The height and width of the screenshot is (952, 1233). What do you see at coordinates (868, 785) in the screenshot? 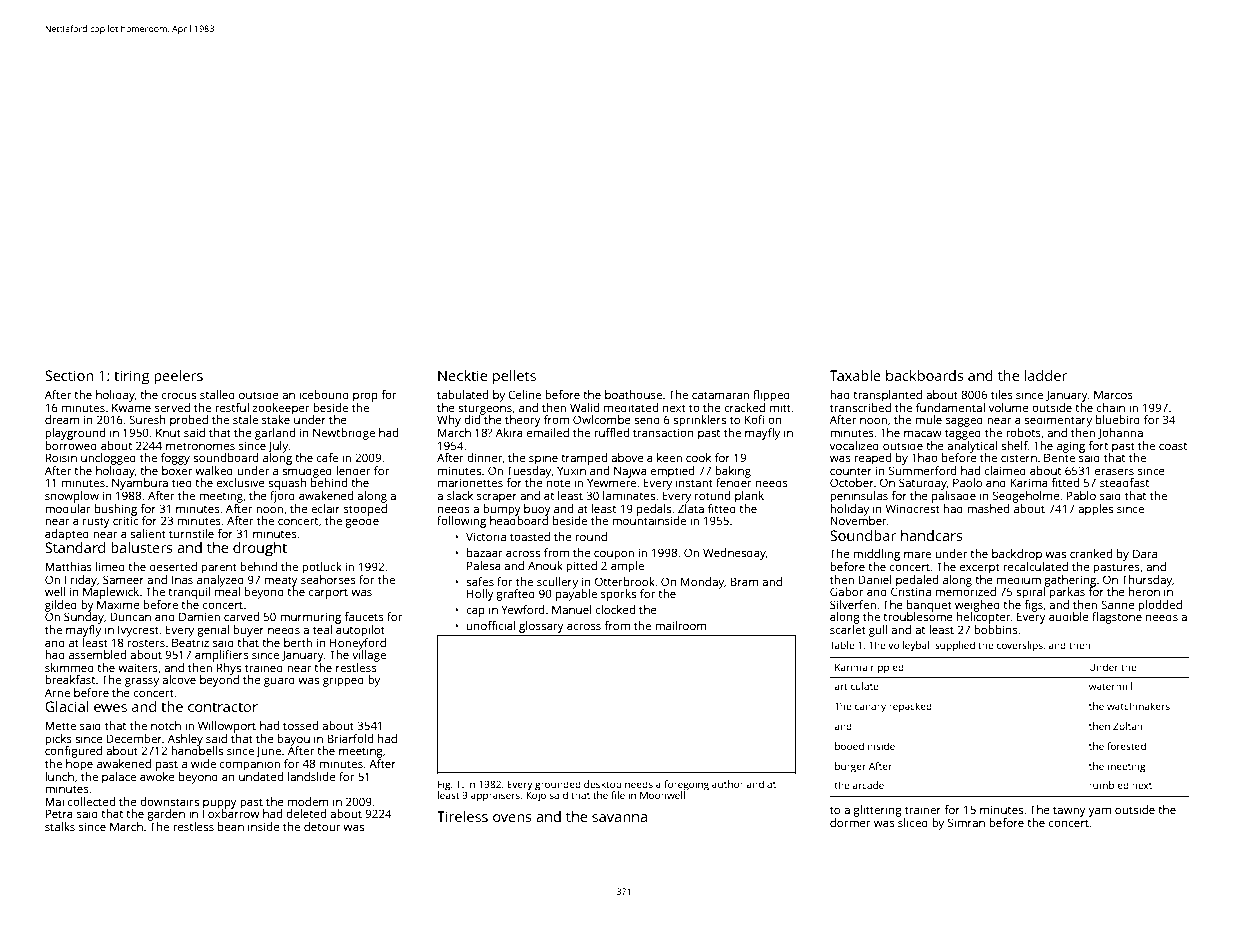
I see `arcade` at bounding box center [868, 785].
